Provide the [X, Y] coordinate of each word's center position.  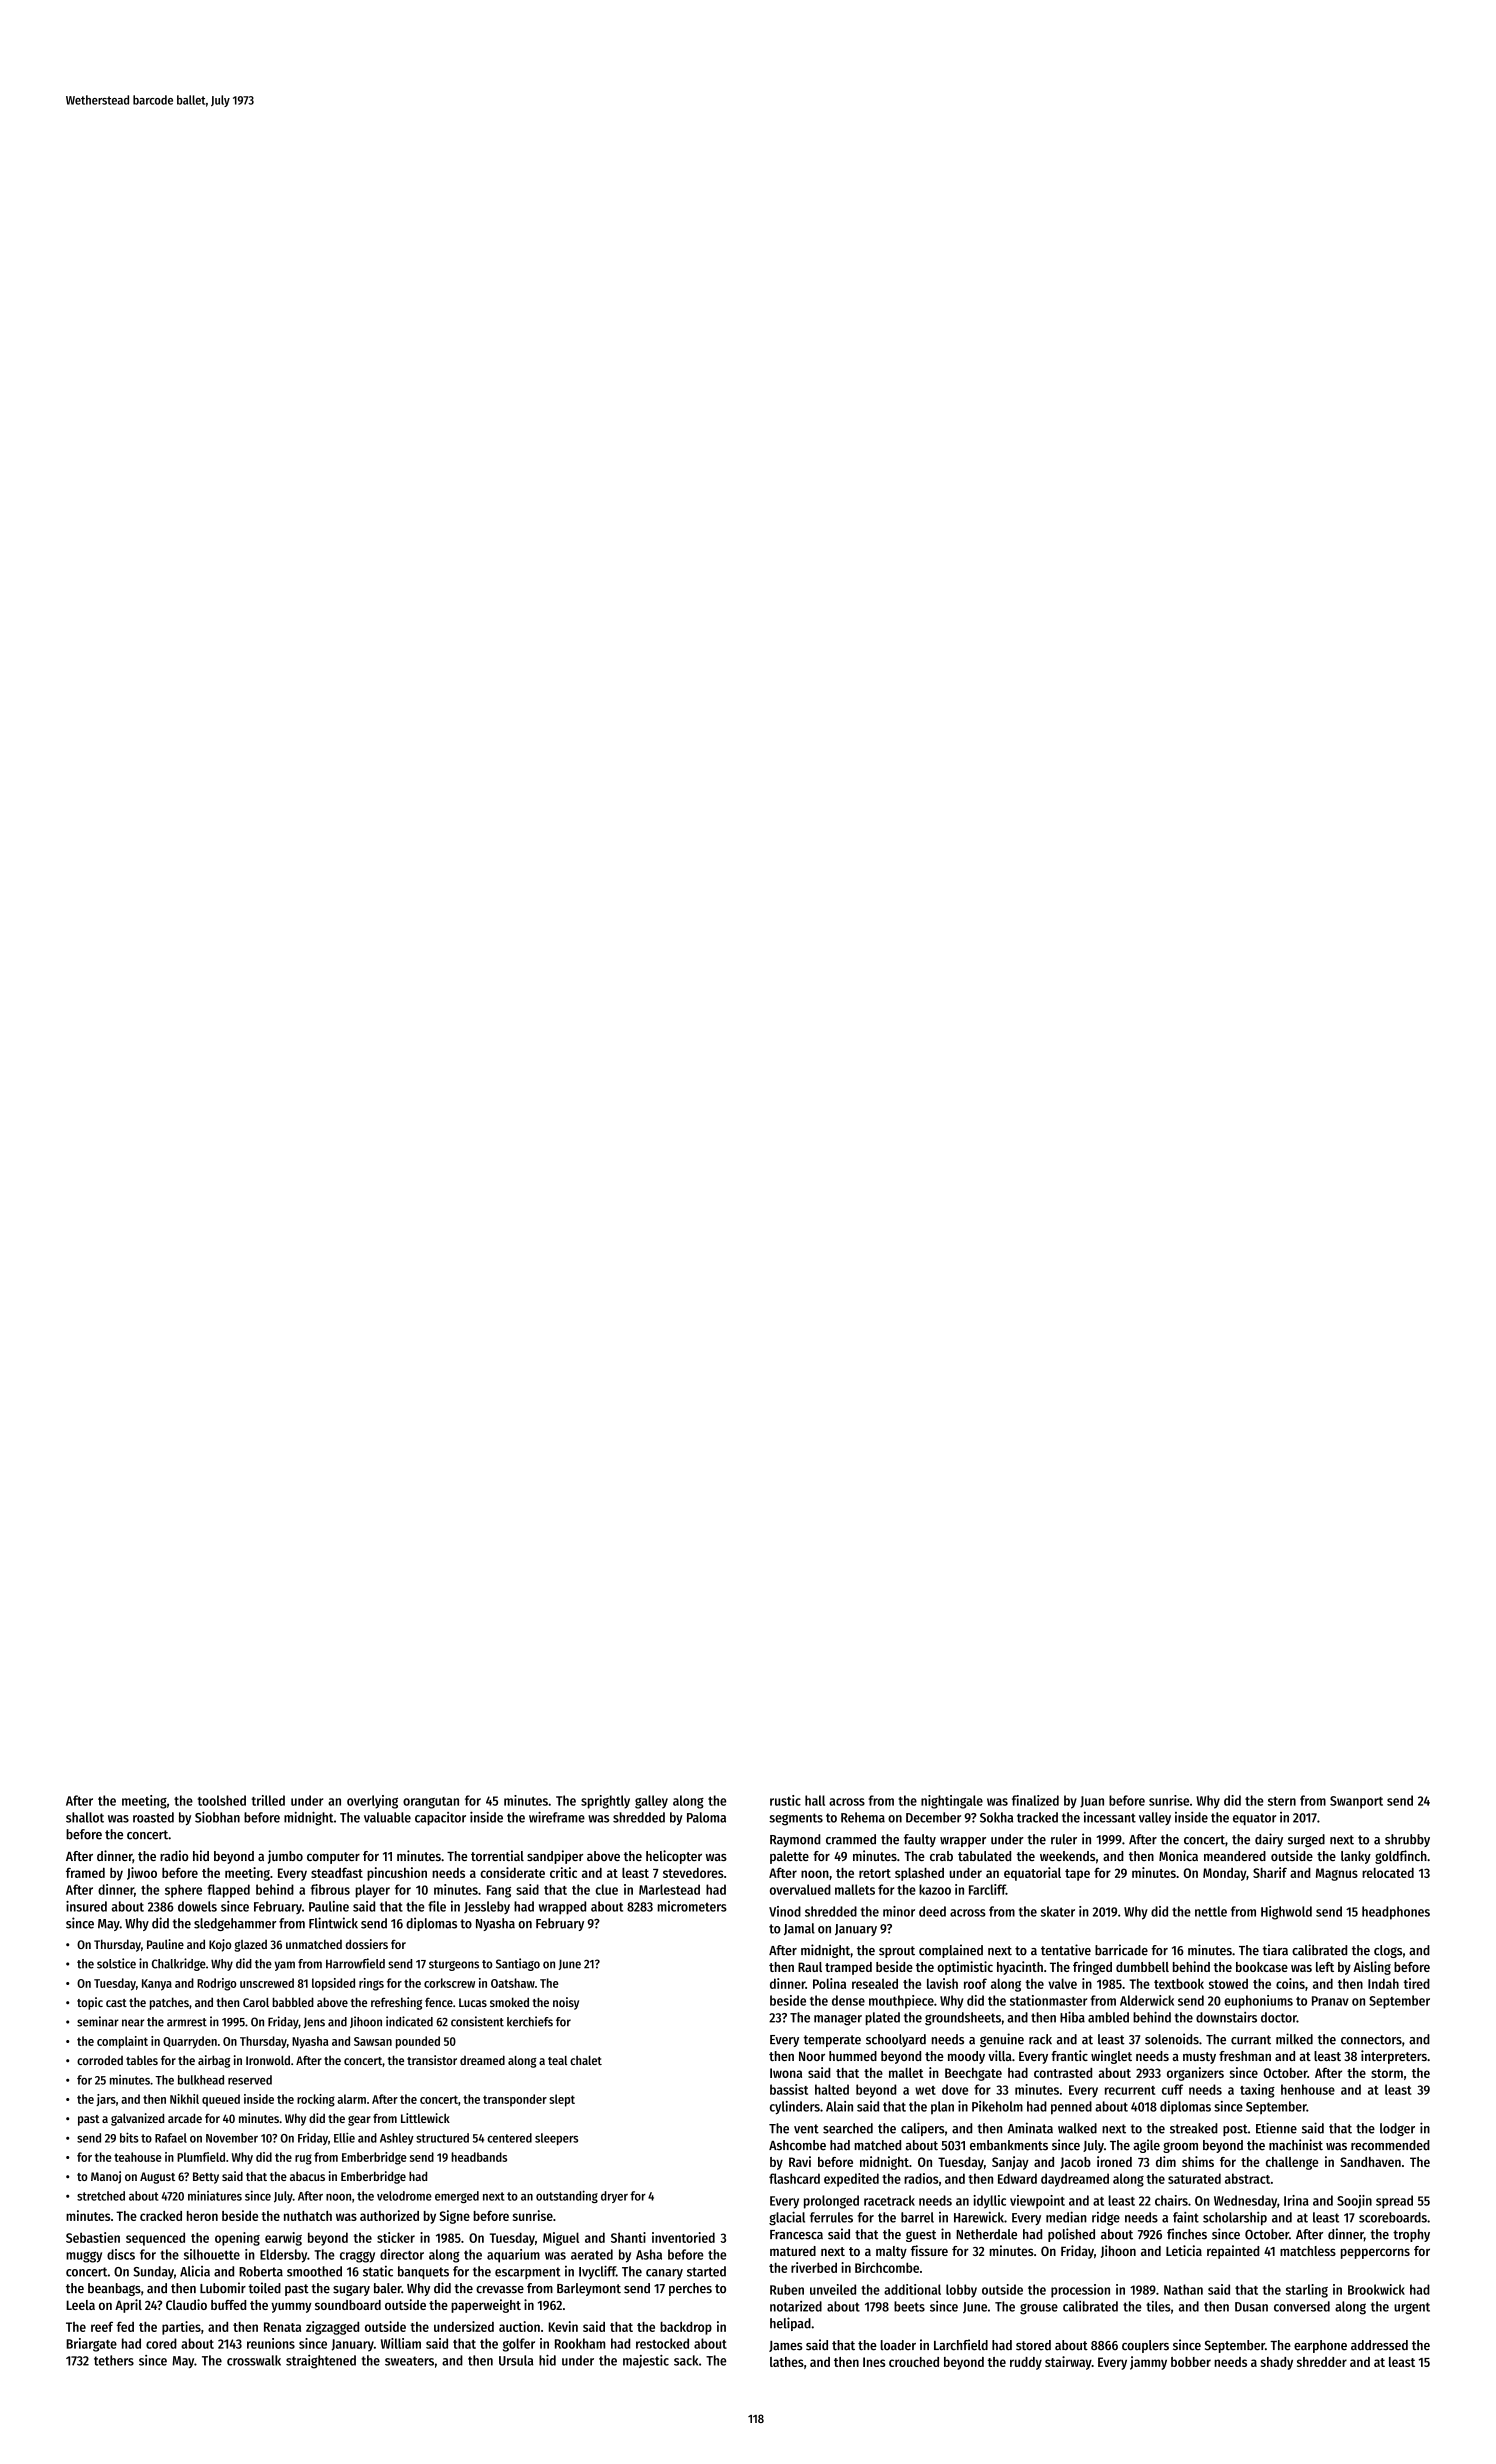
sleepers [556, 2139]
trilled [268, 1800]
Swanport [1356, 1802]
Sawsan [373, 2041]
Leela [80, 2305]
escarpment [528, 2273]
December [933, 1817]
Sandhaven [1370, 2162]
